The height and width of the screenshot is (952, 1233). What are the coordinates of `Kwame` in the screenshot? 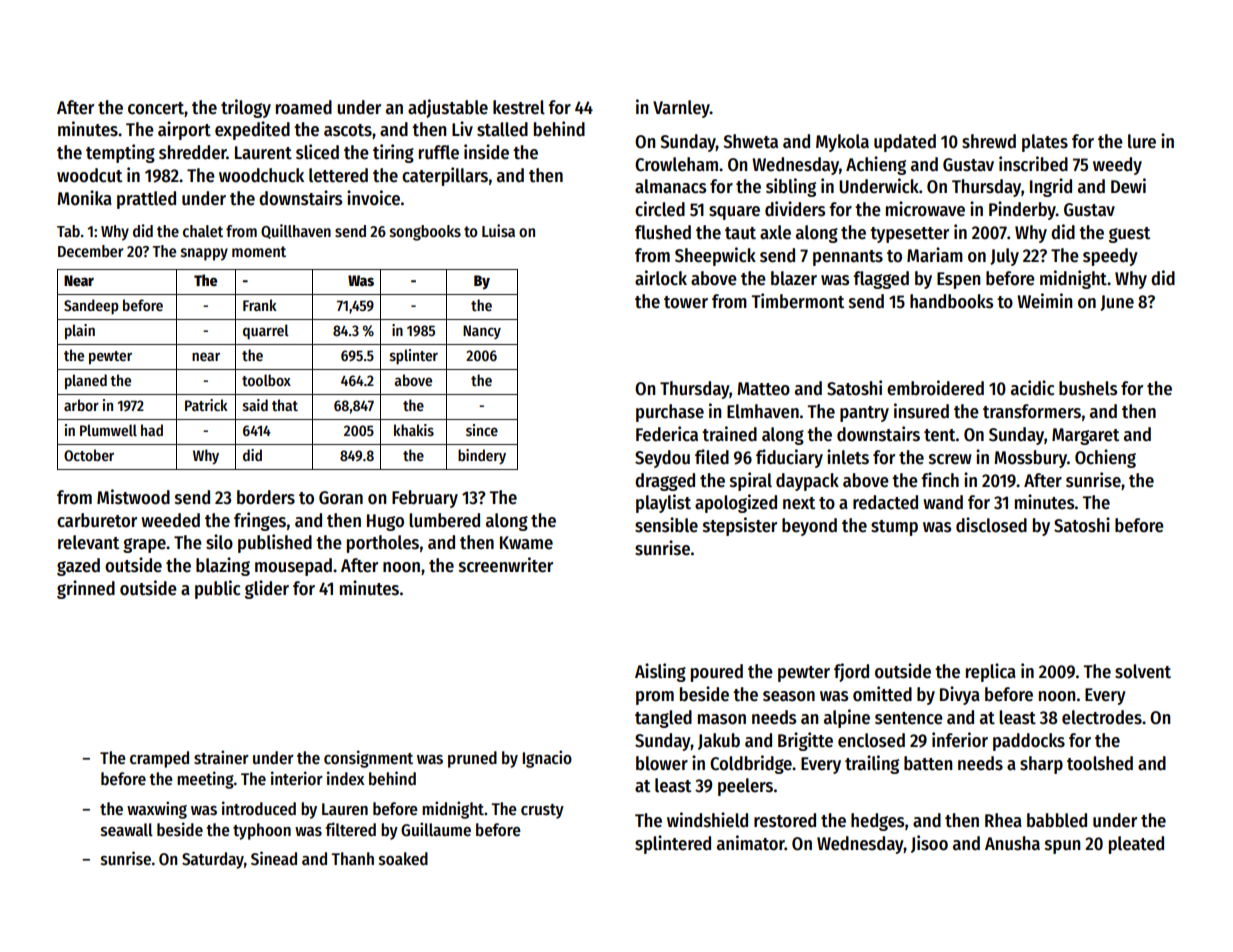 It's located at (526, 543).
